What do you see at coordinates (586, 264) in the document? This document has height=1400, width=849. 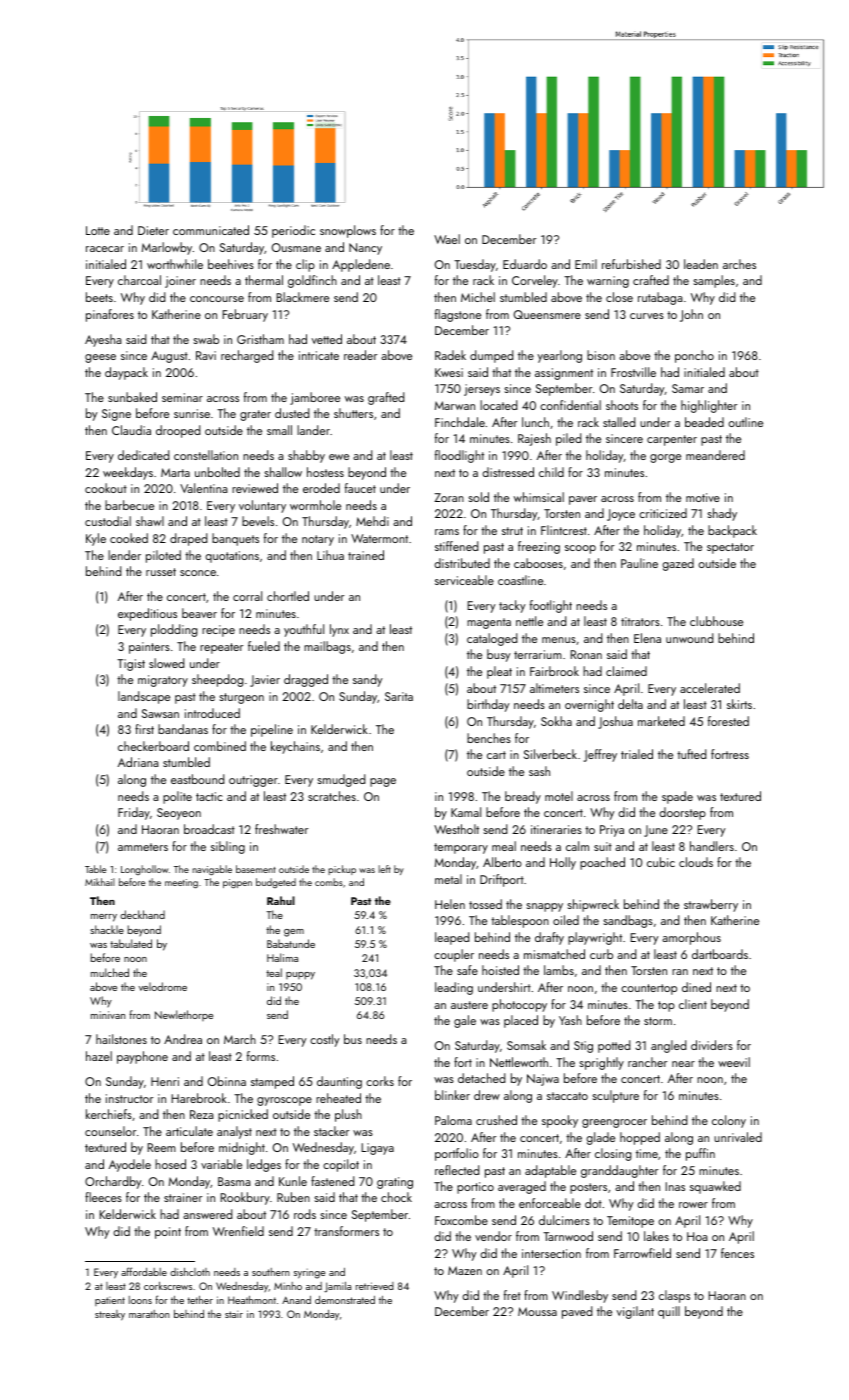 I see `Emil` at bounding box center [586, 264].
